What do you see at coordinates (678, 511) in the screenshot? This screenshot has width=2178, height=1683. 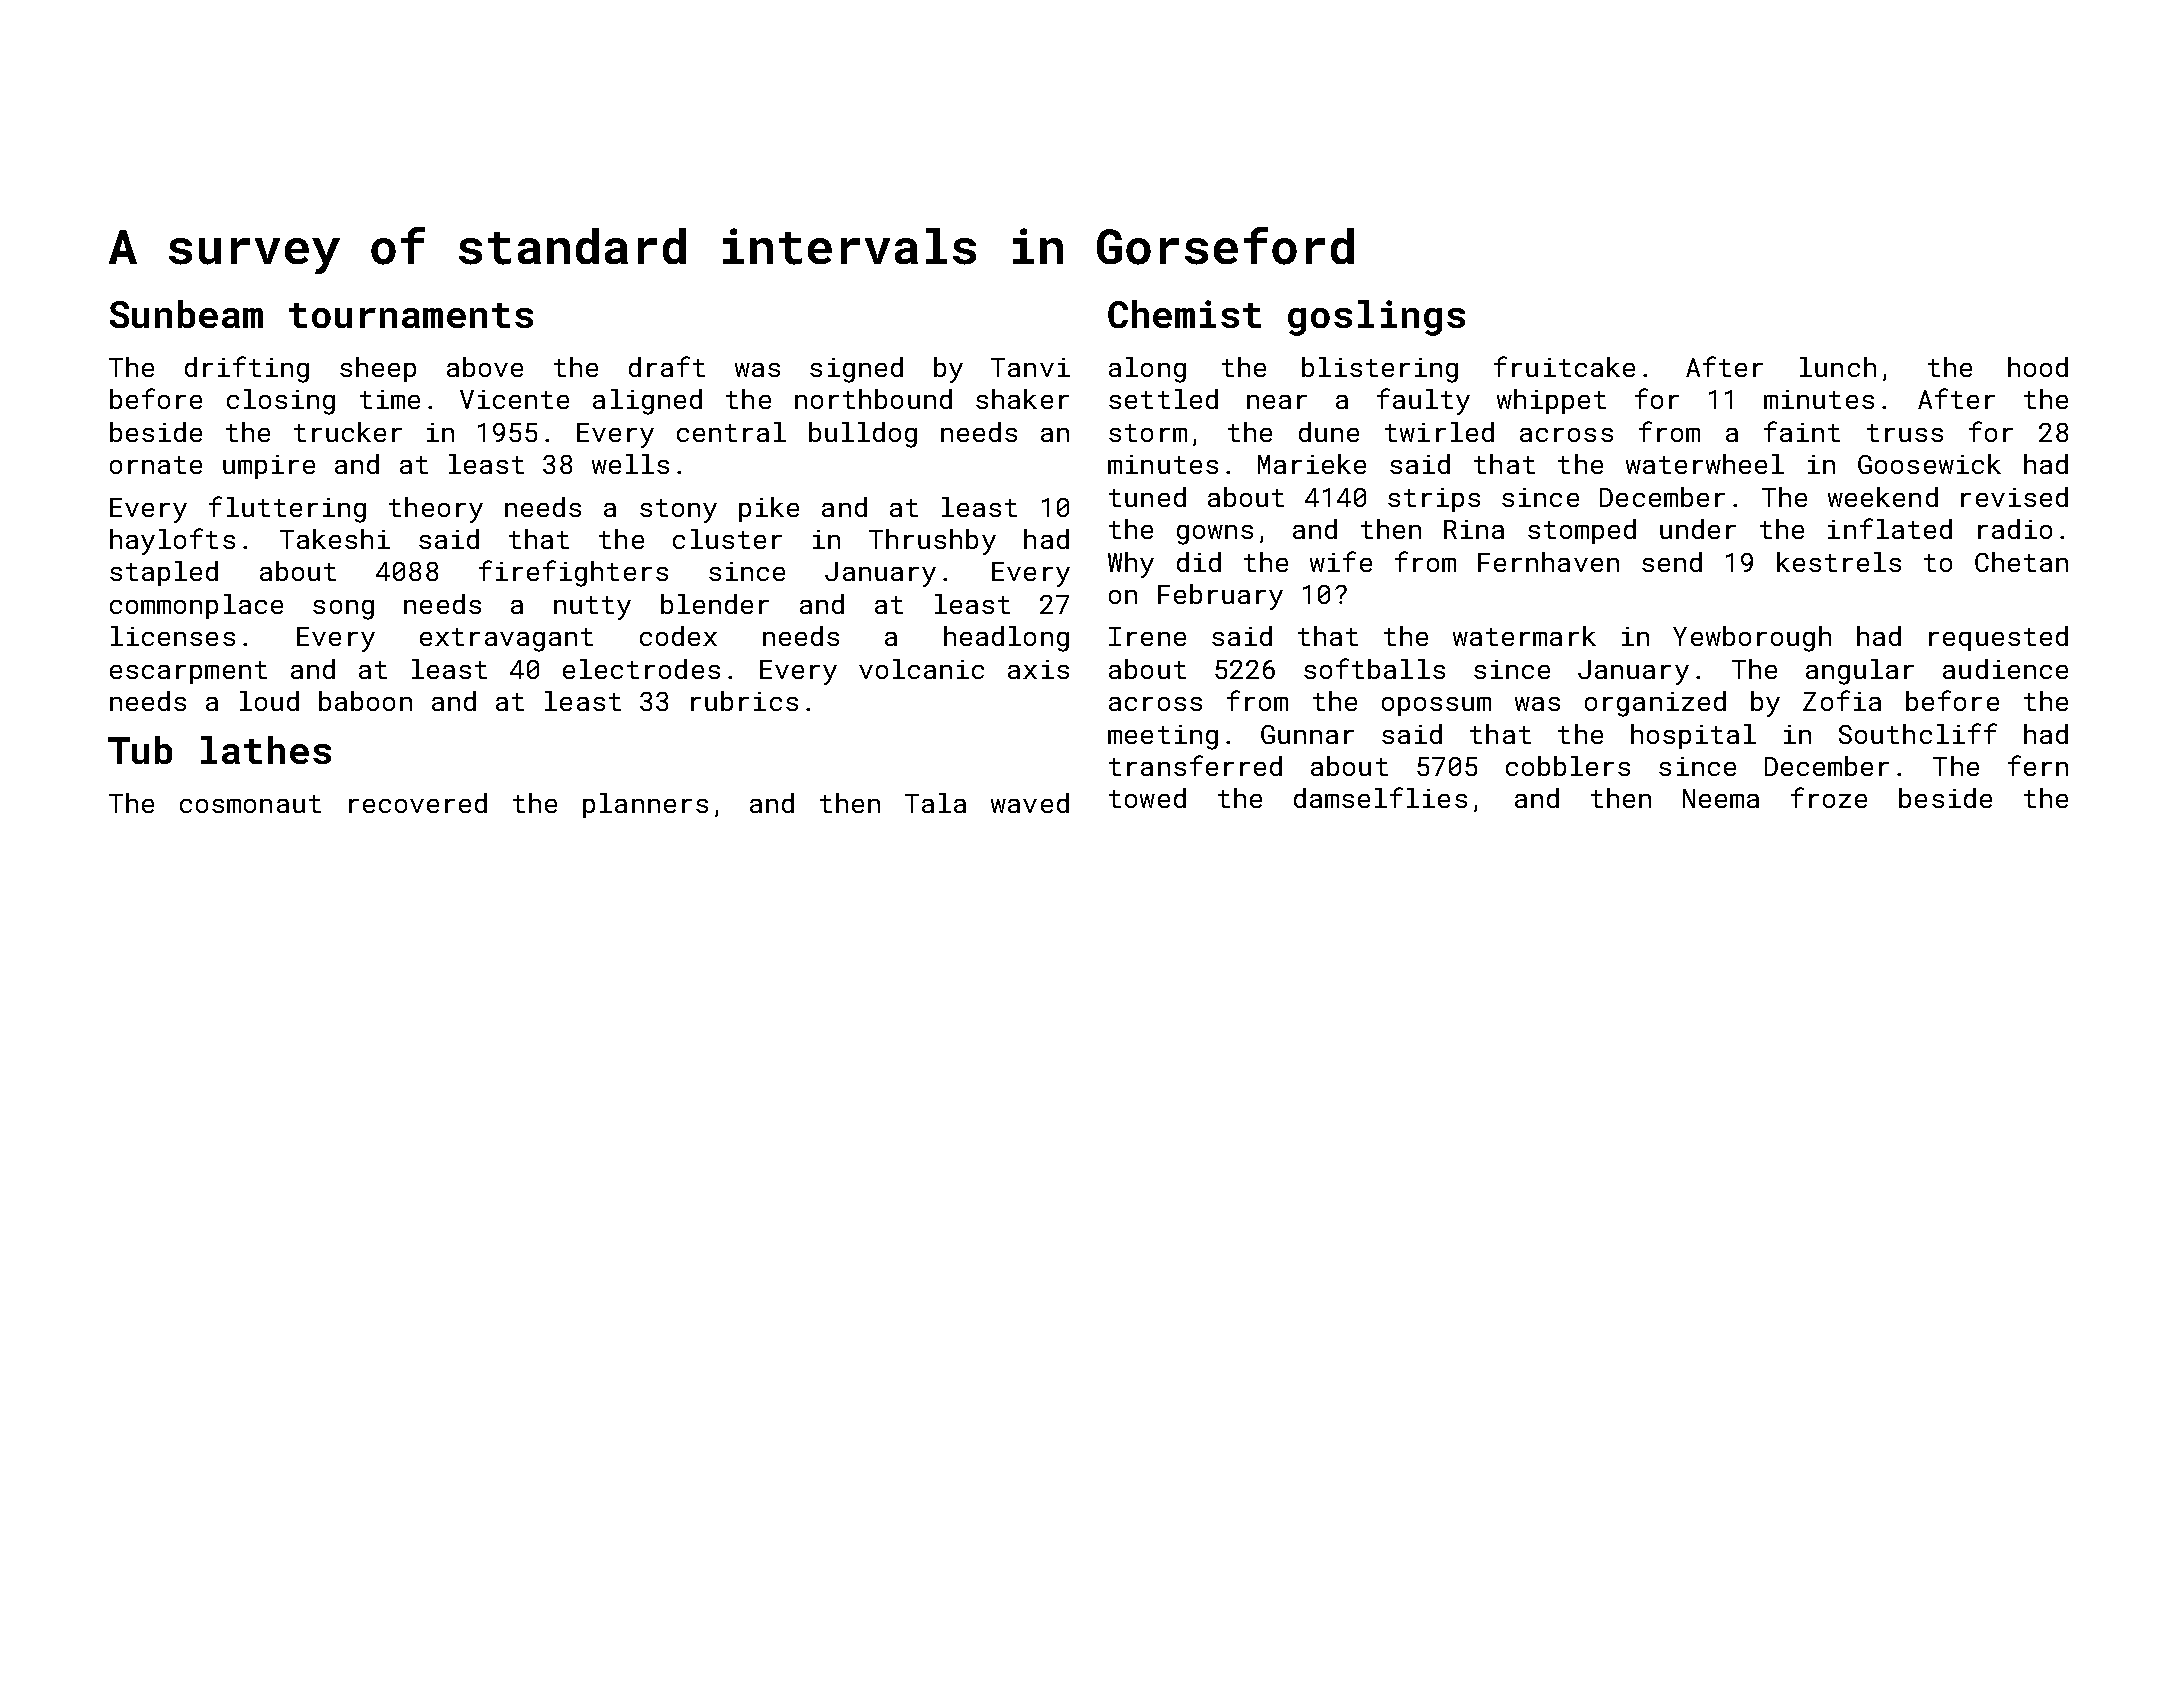 I see `stony` at bounding box center [678, 511].
